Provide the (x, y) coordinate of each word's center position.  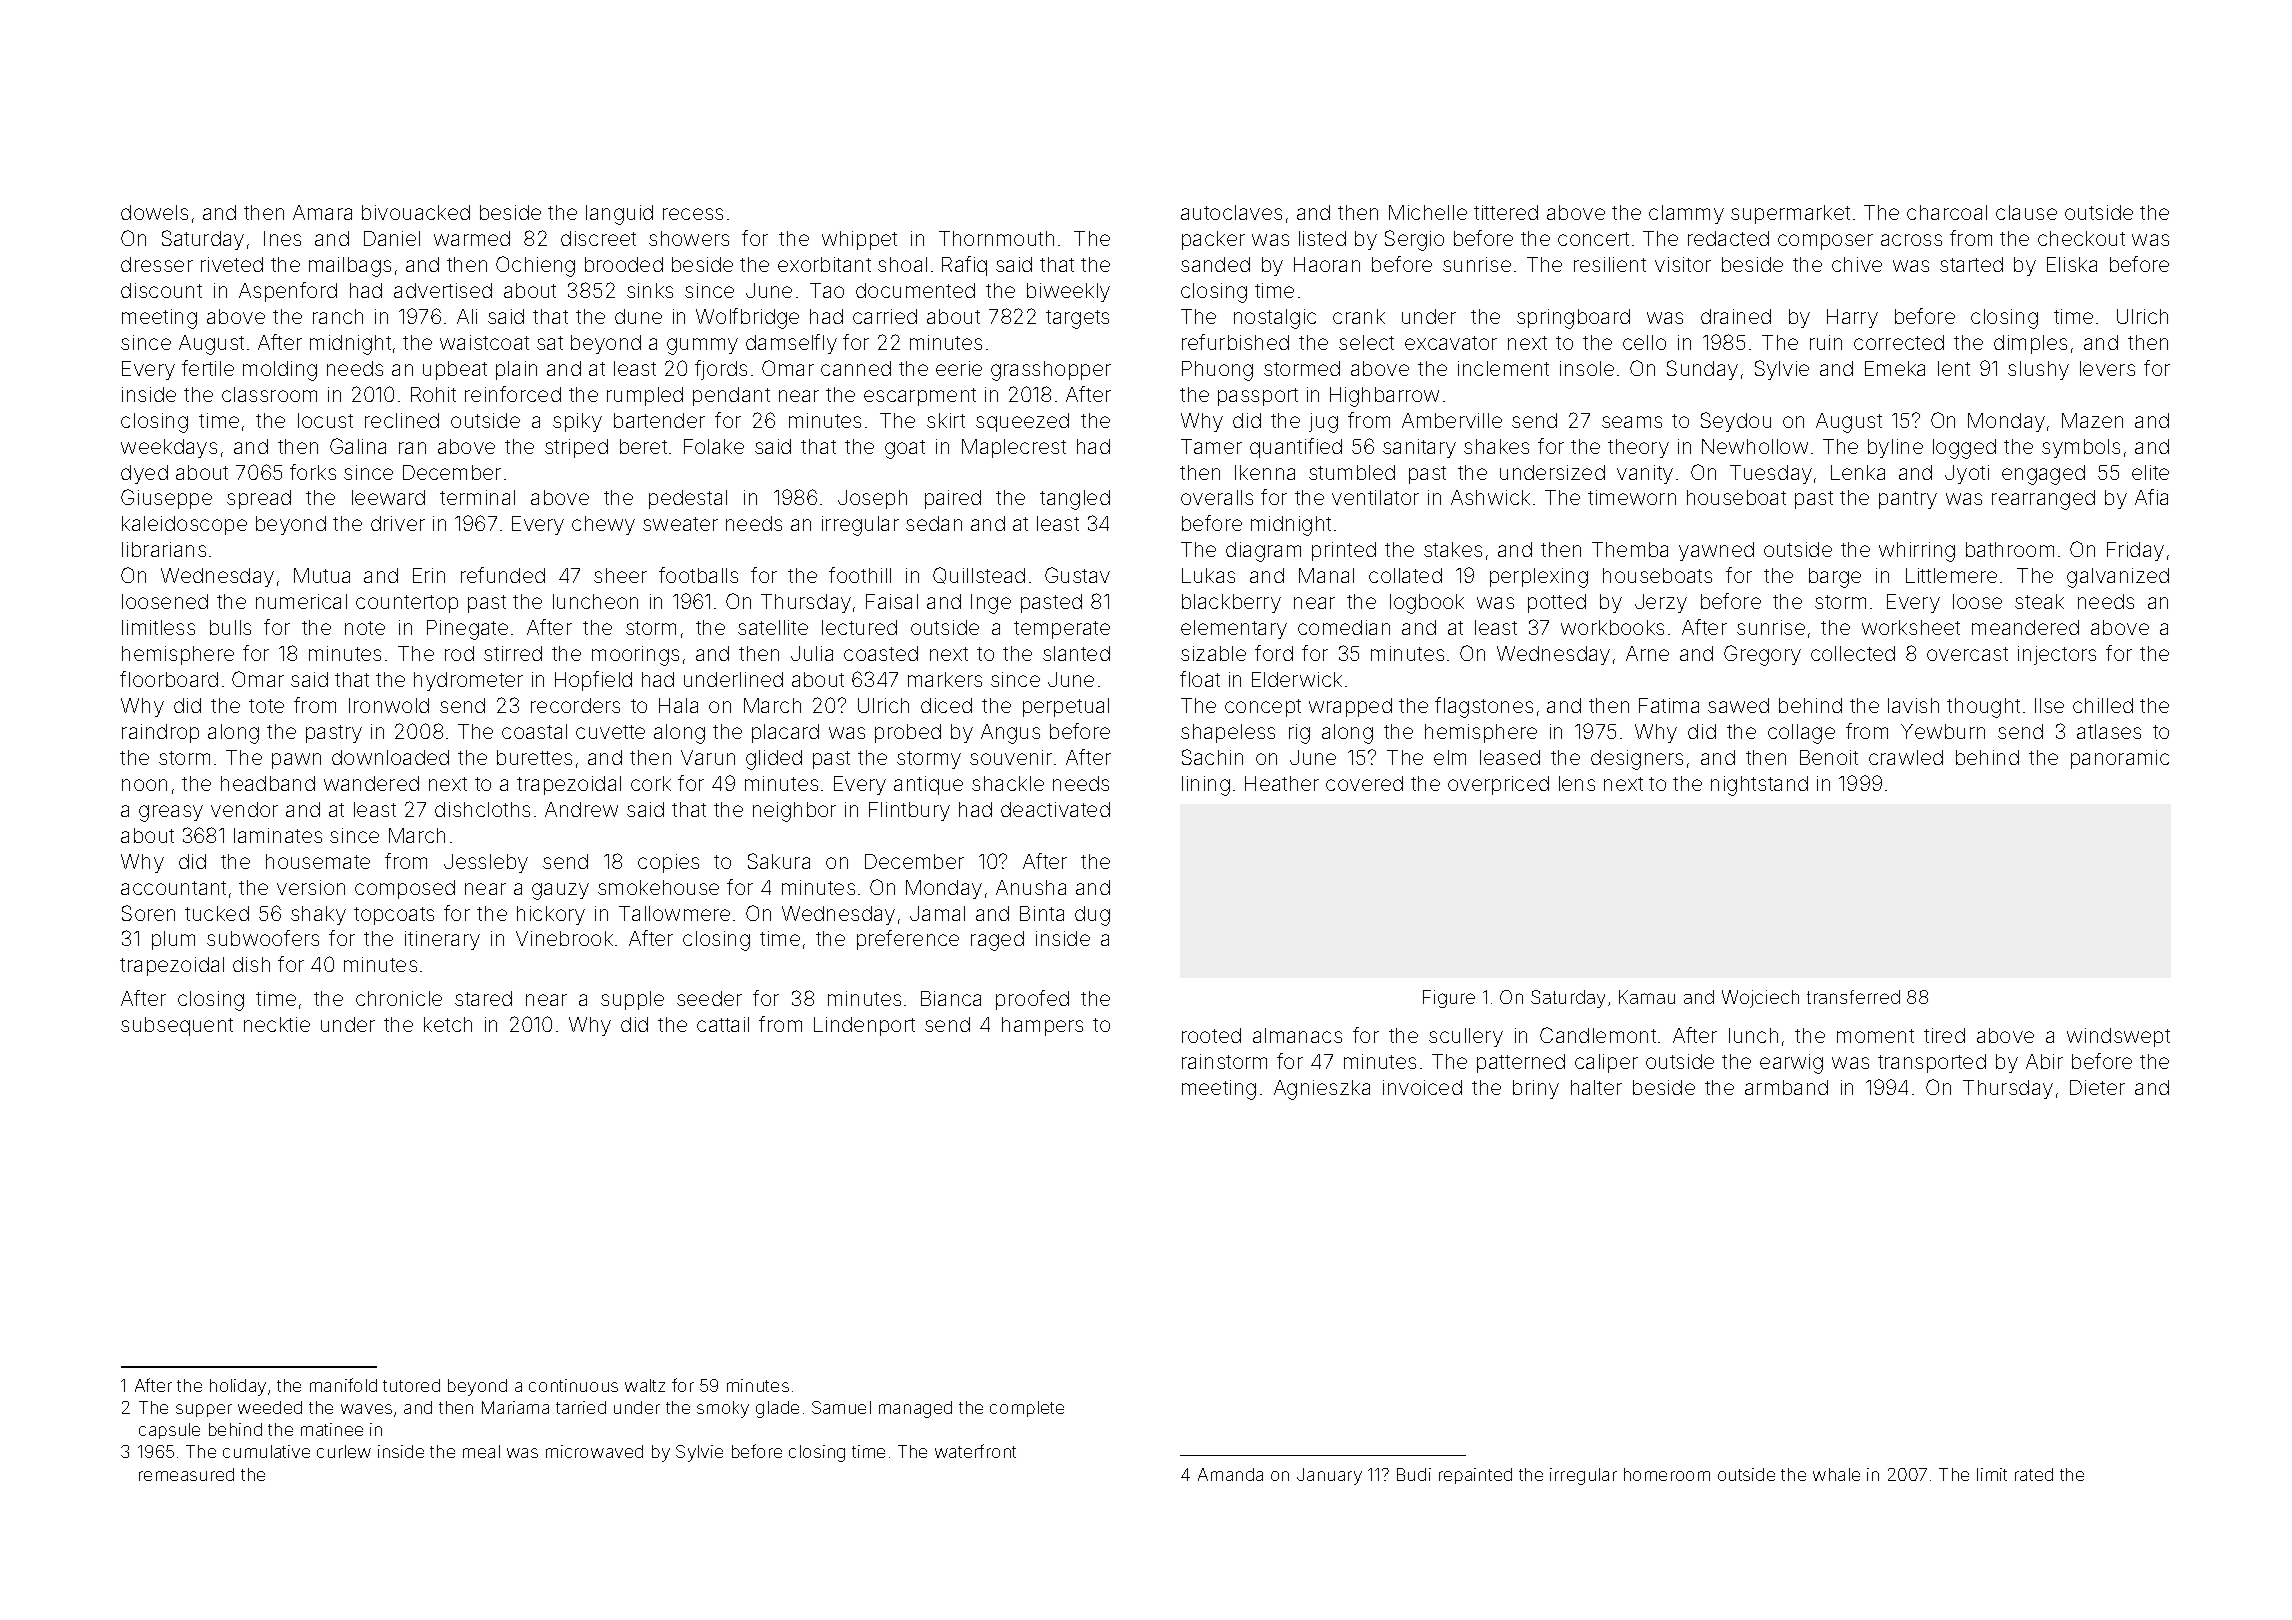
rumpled (645, 396)
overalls (1217, 497)
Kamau (1647, 997)
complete (1027, 1409)
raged (997, 941)
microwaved (594, 1451)
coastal (534, 731)
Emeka (1895, 368)
